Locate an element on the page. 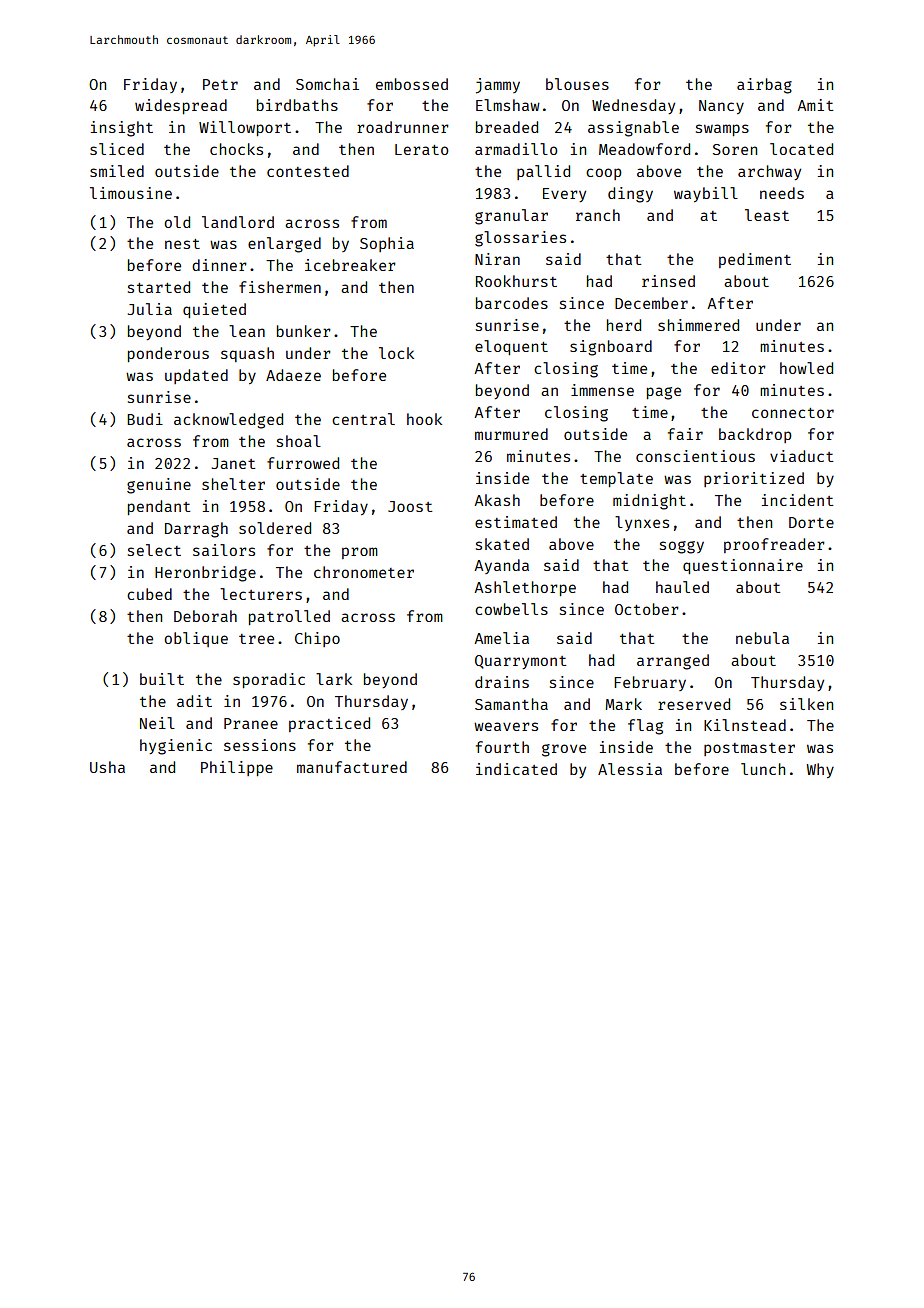 This page has height=1308, width=924. roadrunner is located at coordinates (403, 127).
